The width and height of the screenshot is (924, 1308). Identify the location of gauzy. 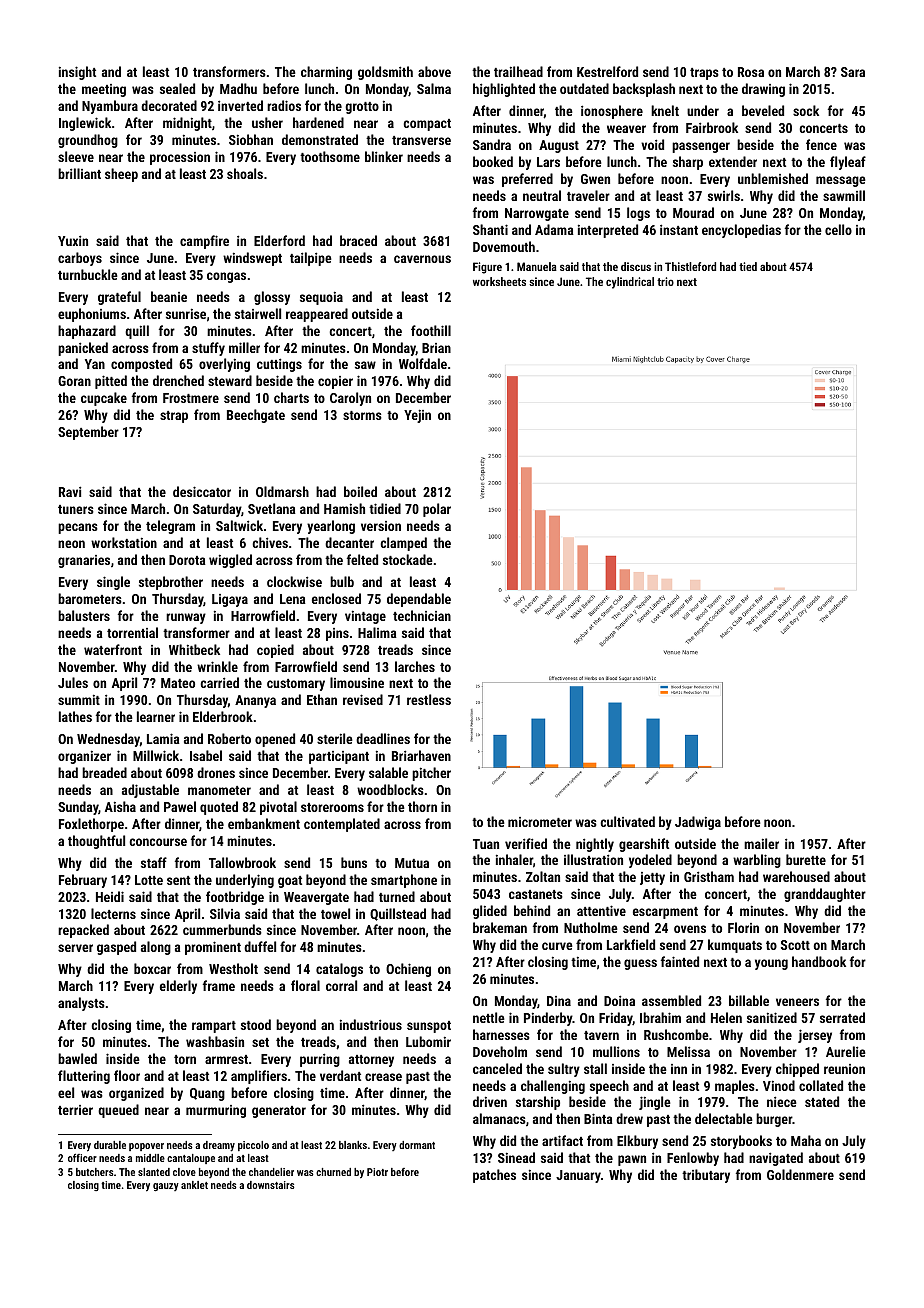
(166, 1187).
